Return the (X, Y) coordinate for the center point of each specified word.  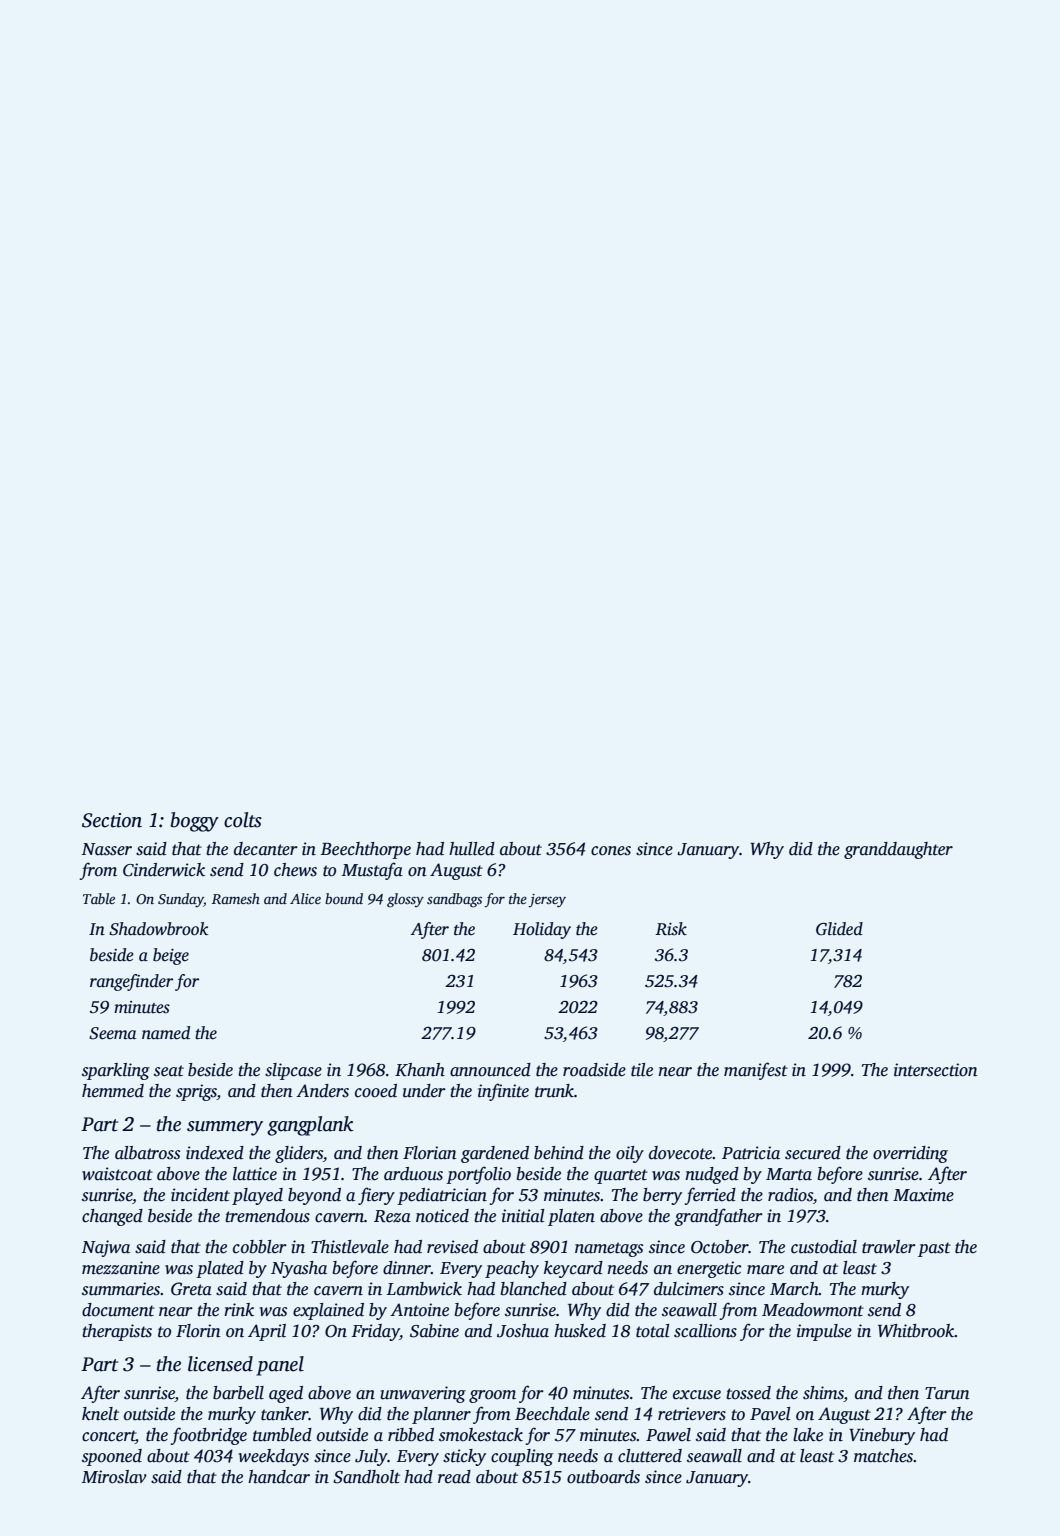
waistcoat (117, 1174)
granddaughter (898, 850)
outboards (603, 1477)
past (934, 1249)
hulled (472, 849)
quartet (621, 1176)
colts (243, 820)
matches (883, 1456)
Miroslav (114, 1477)
